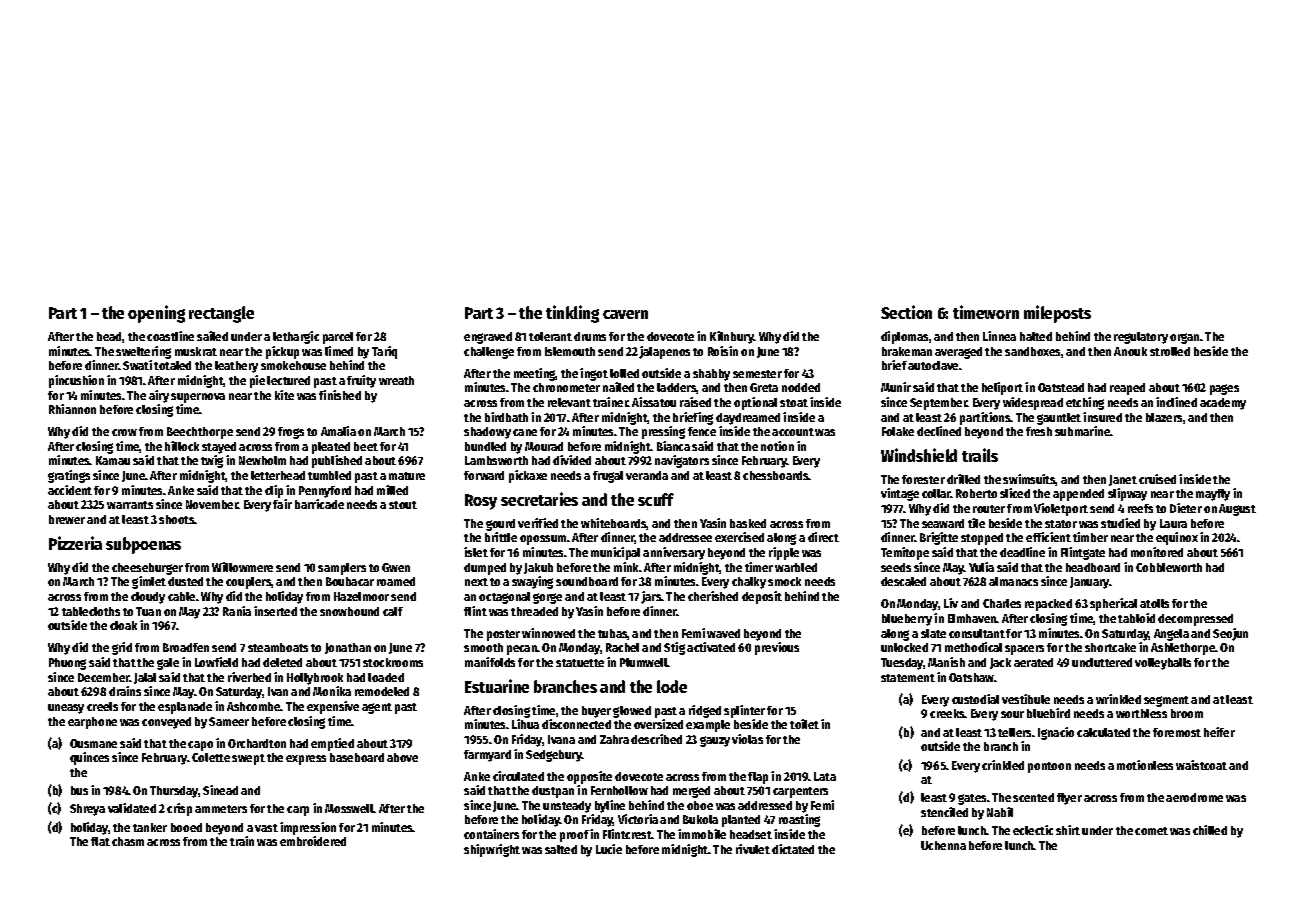 This document has height=924, width=1308. What do you see at coordinates (384, 352) in the document?
I see `Tariq` at bounding box center [384, 352].
